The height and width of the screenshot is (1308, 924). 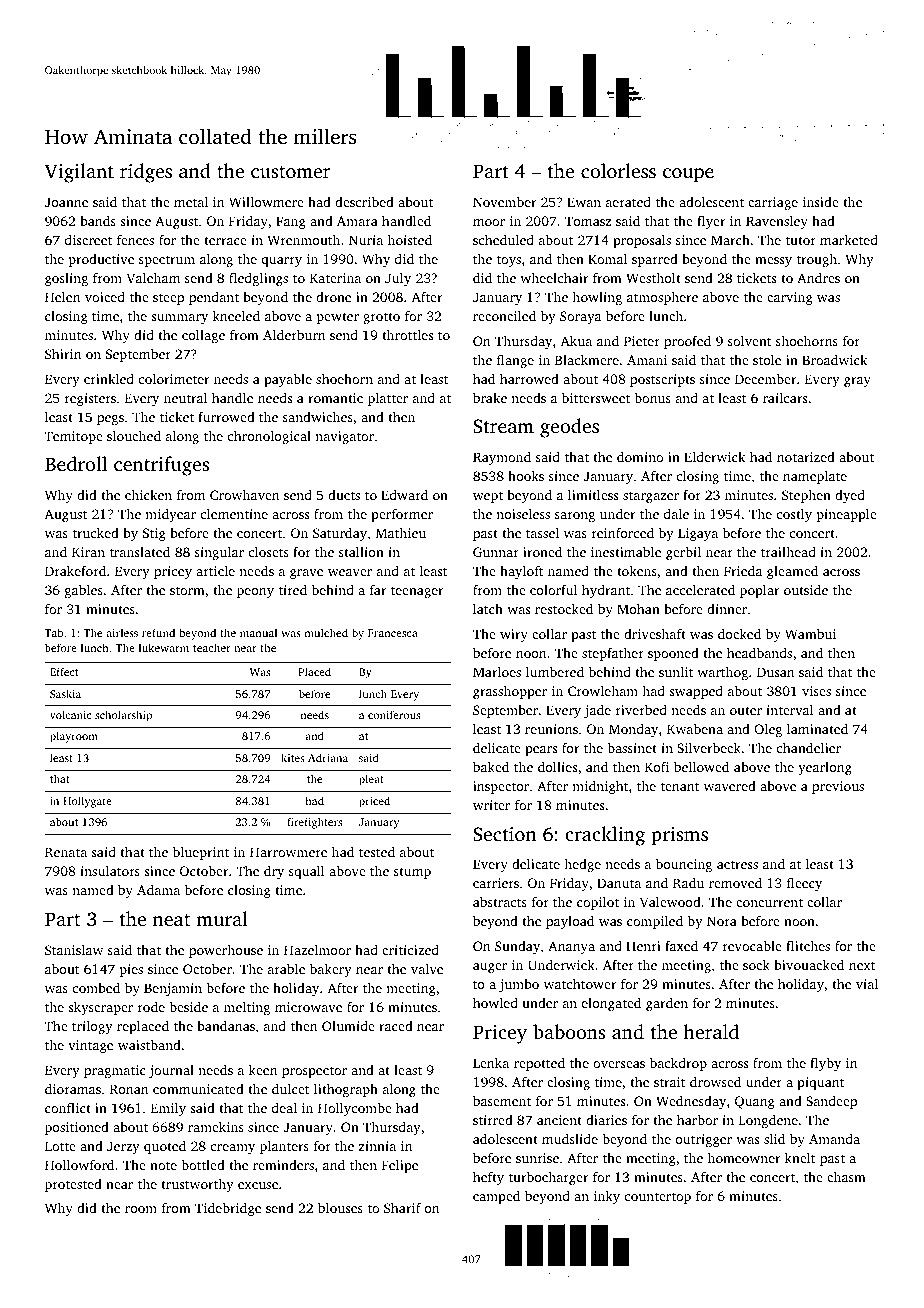 What do you see at coordinates (821, 202) in the screenshot?
I see `inside` at bounding box center [821, 202].
